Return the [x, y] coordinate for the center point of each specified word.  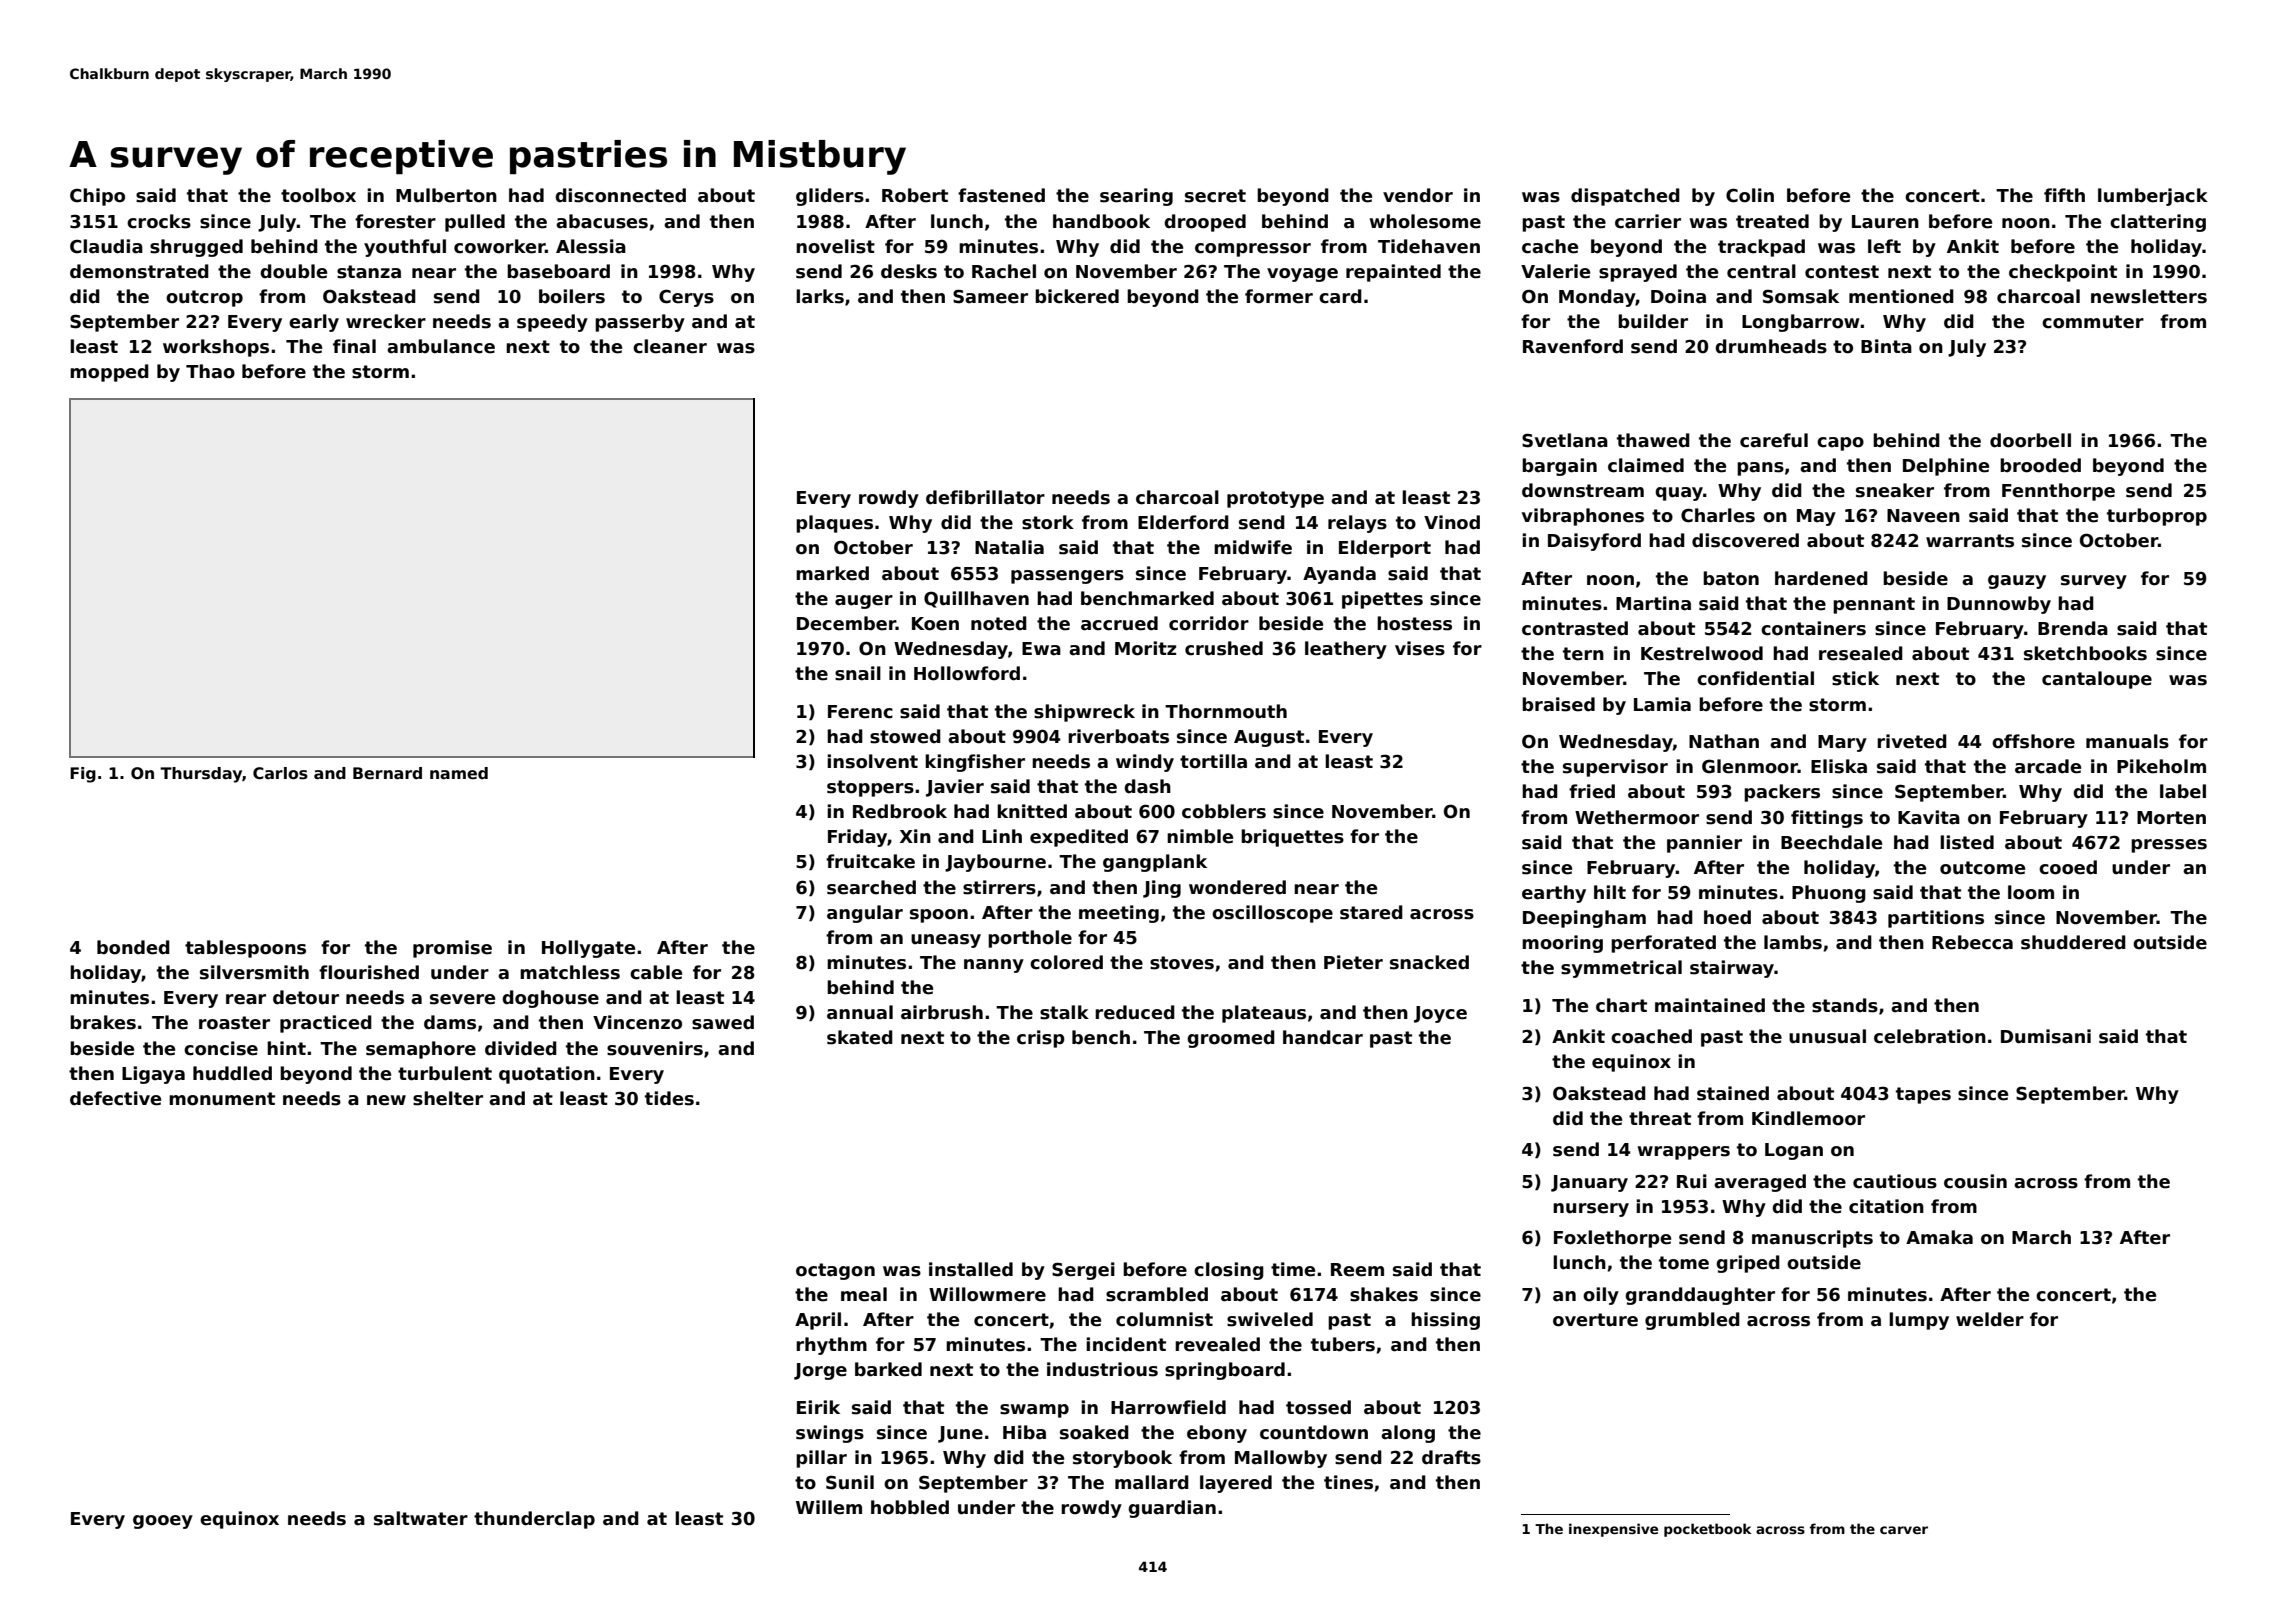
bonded [133, 947]
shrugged [196, 248]
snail [858, 673]
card [1340, 296]
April [818, 1321]
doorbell [2030, 440]
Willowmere [987, 1294]
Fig [83, 775]
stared [1371, 912]
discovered [1745, 540]
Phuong [1829, 894]
